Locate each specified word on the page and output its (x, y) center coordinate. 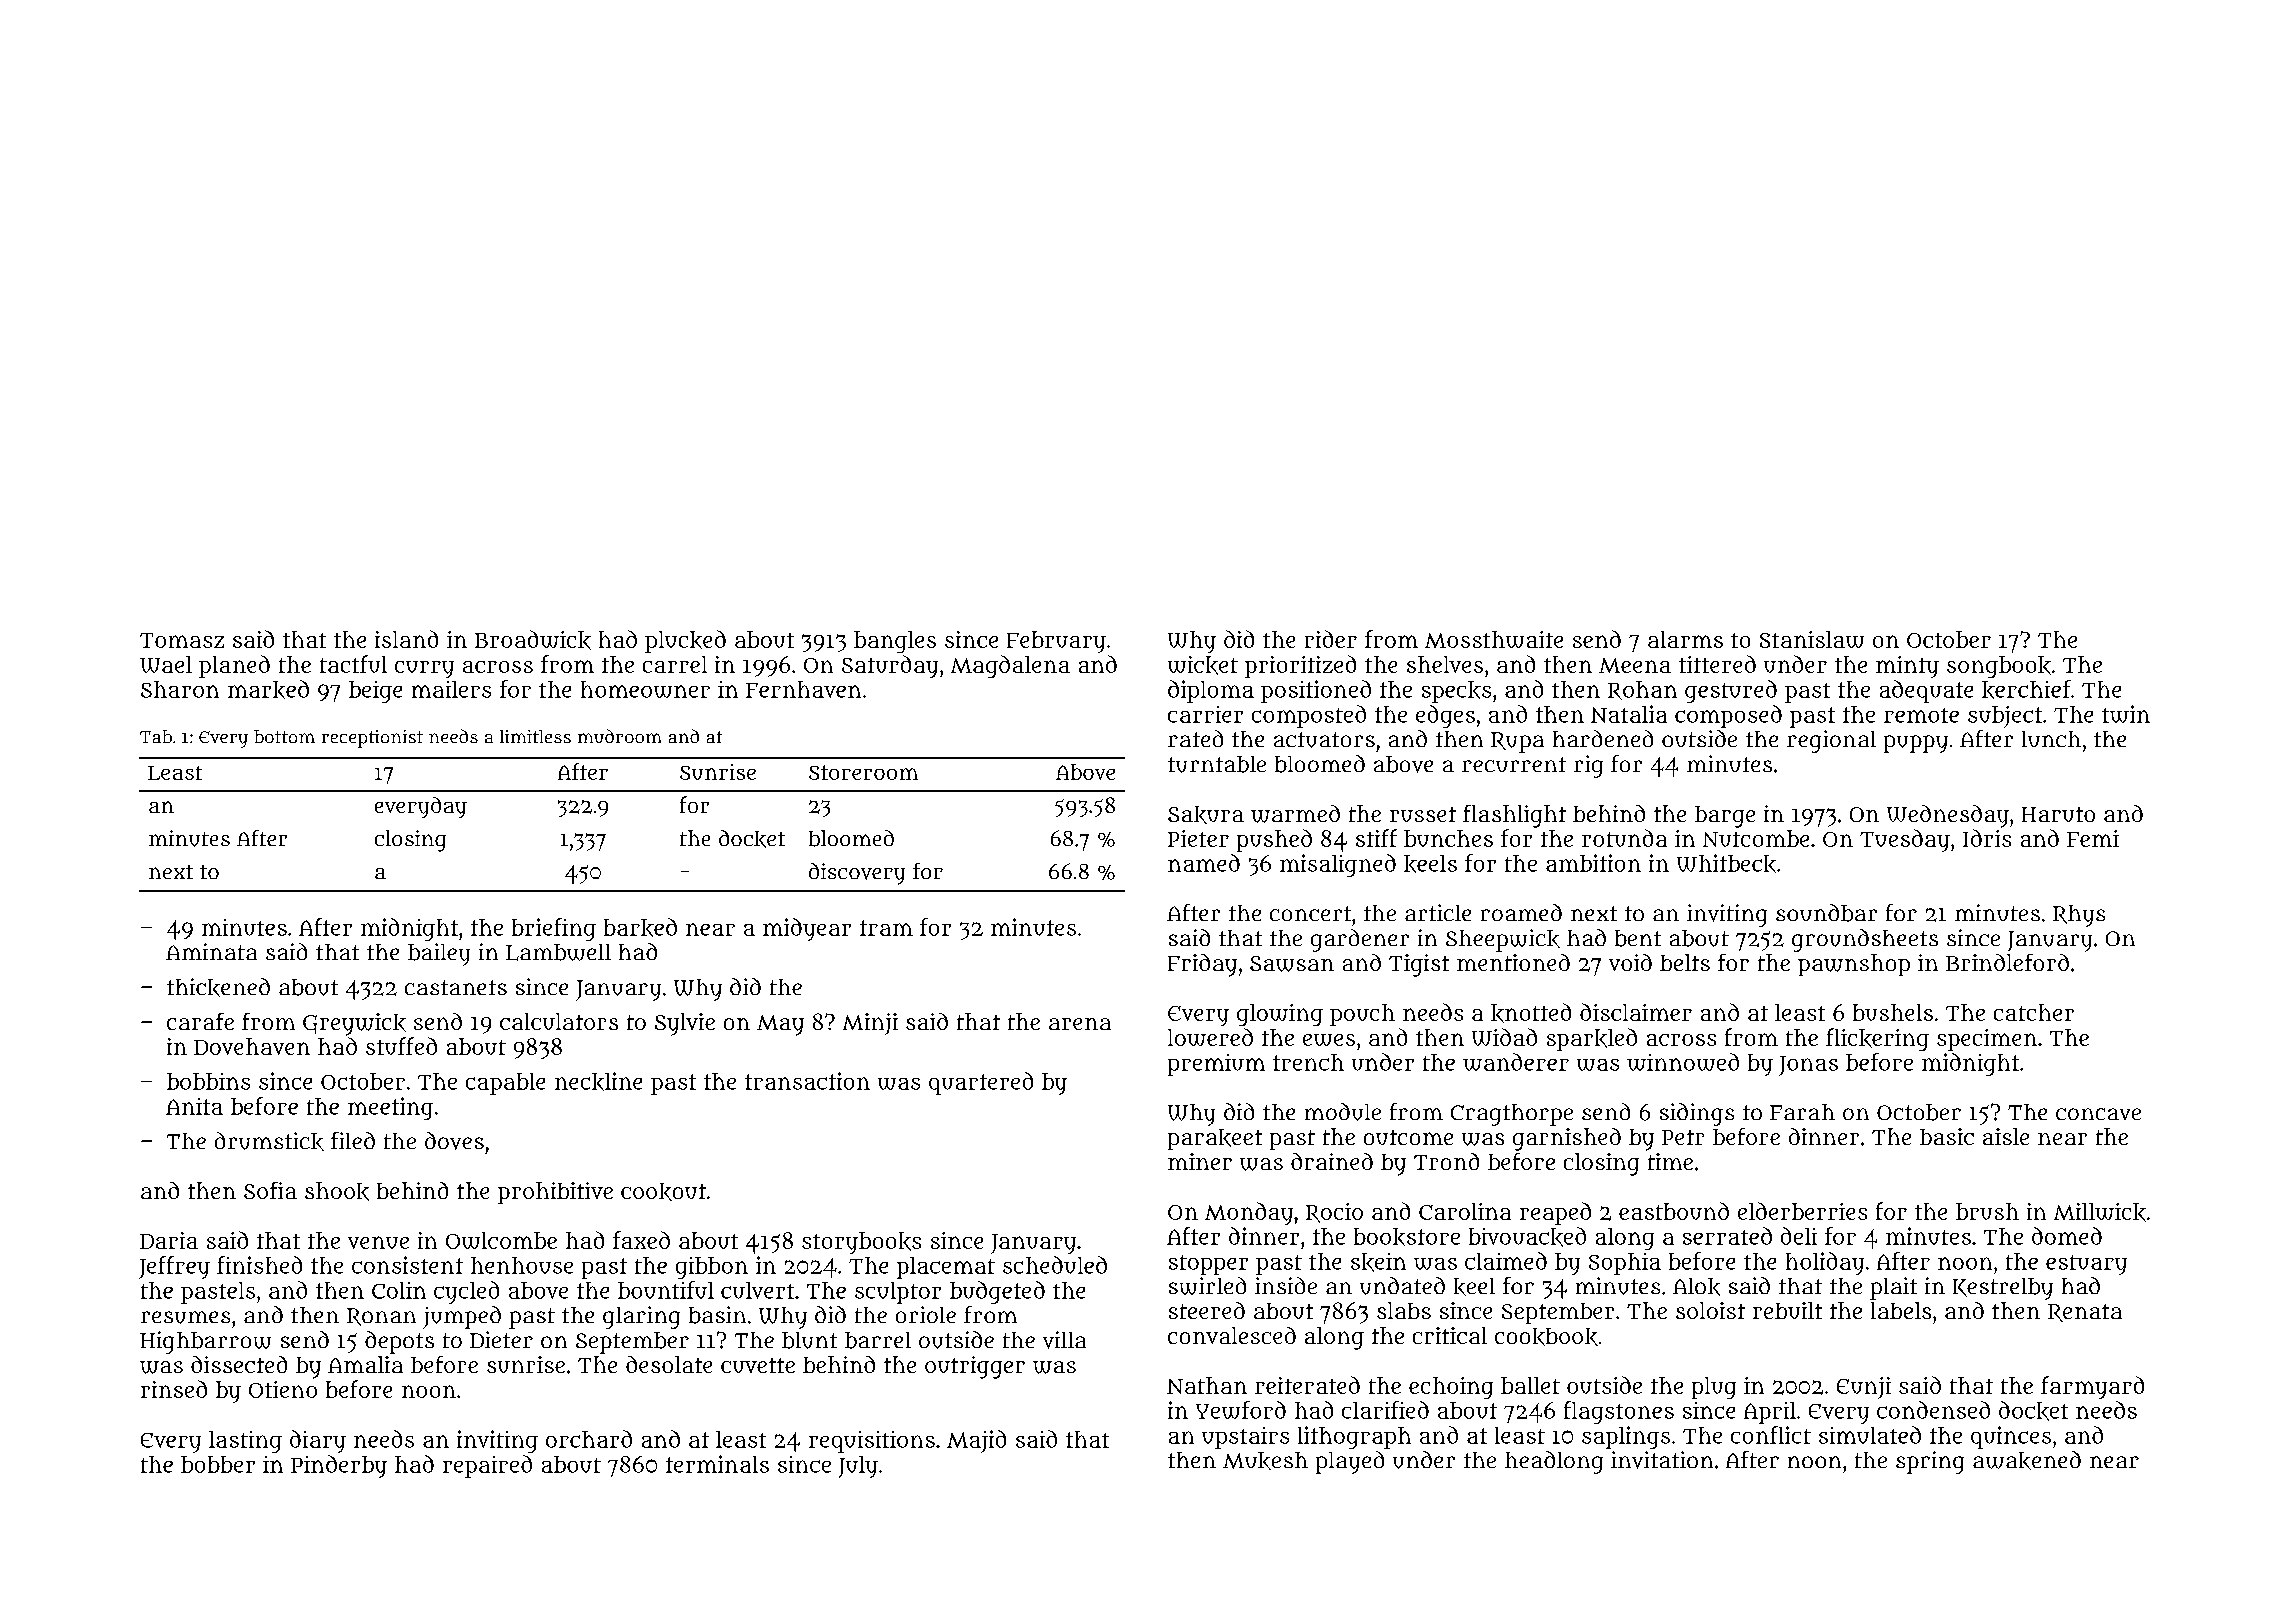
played (1350, 1462)
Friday (1202, 965)
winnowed (1683, 1062)
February (1056, 642)
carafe (200, 1021)
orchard (589, 1439)
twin (2126, 714)
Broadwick (533, 640)
